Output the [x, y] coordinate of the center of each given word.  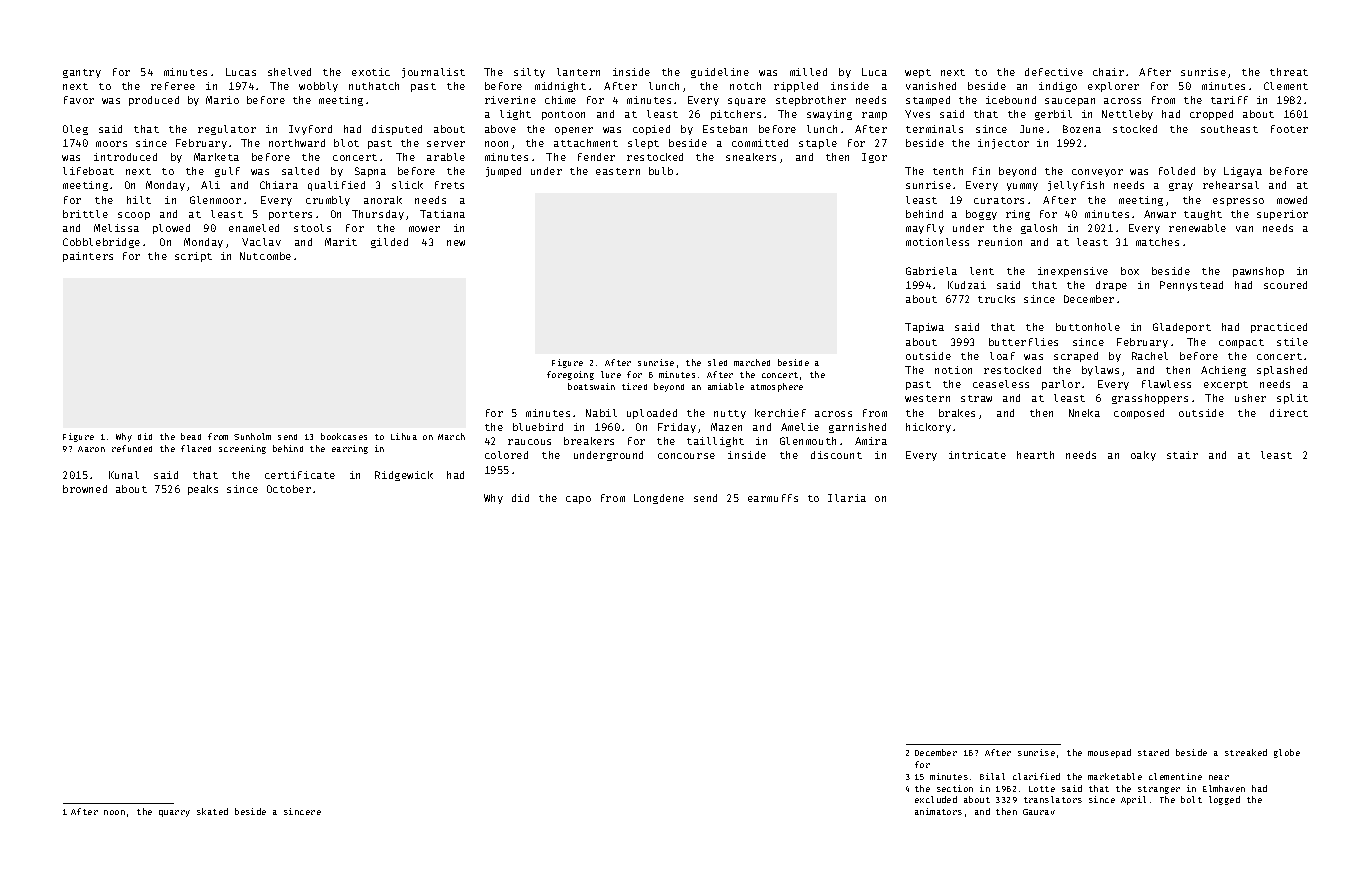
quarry [174, 813]
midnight [560, 87]
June [1032, 129]
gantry [82, 73]
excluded [936, 799]
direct [1289, 413]
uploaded [652, 414]
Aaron [91, 449]
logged [1224, 800]
